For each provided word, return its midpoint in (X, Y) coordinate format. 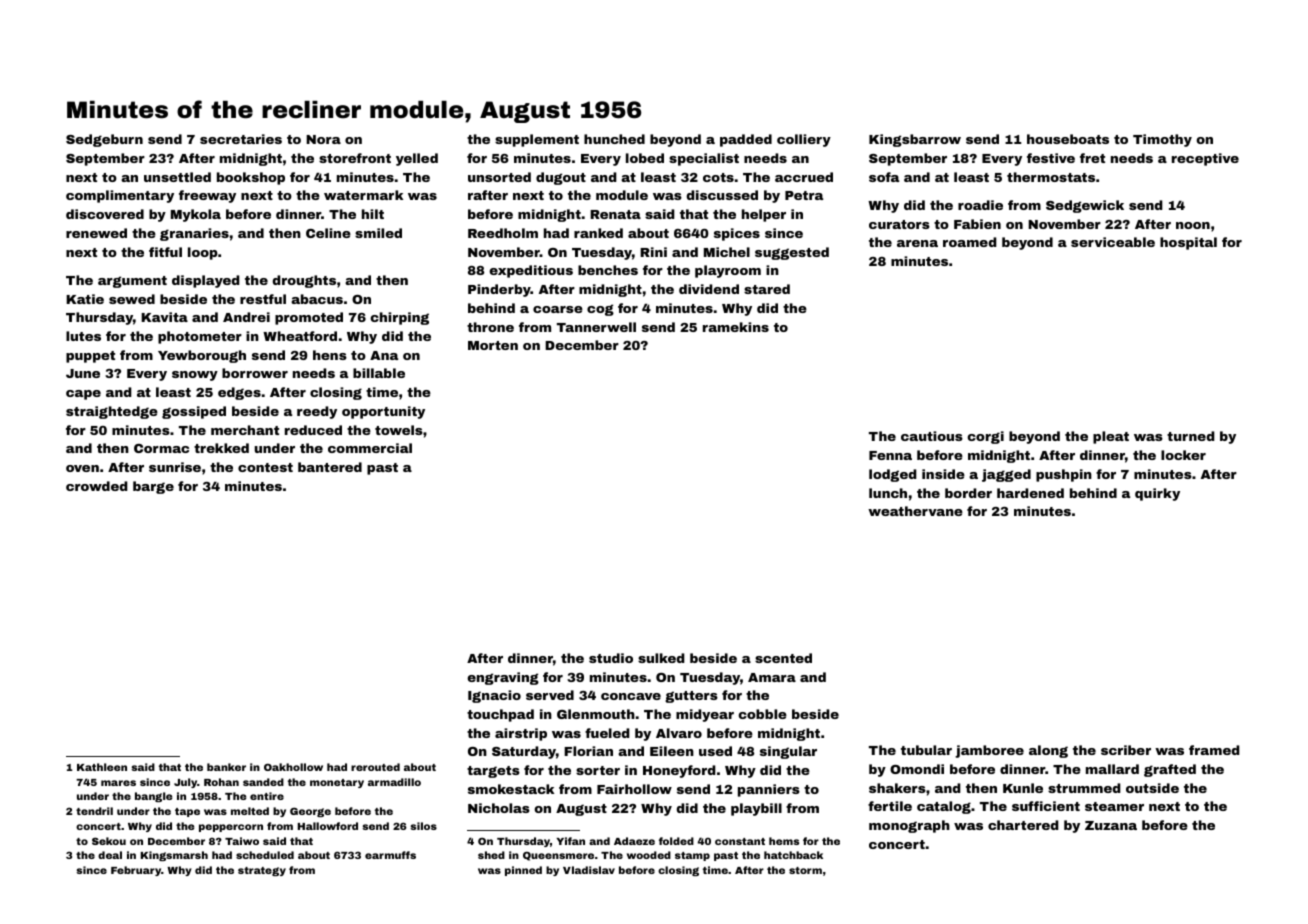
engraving (503, 678)
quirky (1157, 494)
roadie (980, 205)
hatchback (793, 855)
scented (783, 658)
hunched (614, 139)
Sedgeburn (104, 140)
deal (110, 855)
